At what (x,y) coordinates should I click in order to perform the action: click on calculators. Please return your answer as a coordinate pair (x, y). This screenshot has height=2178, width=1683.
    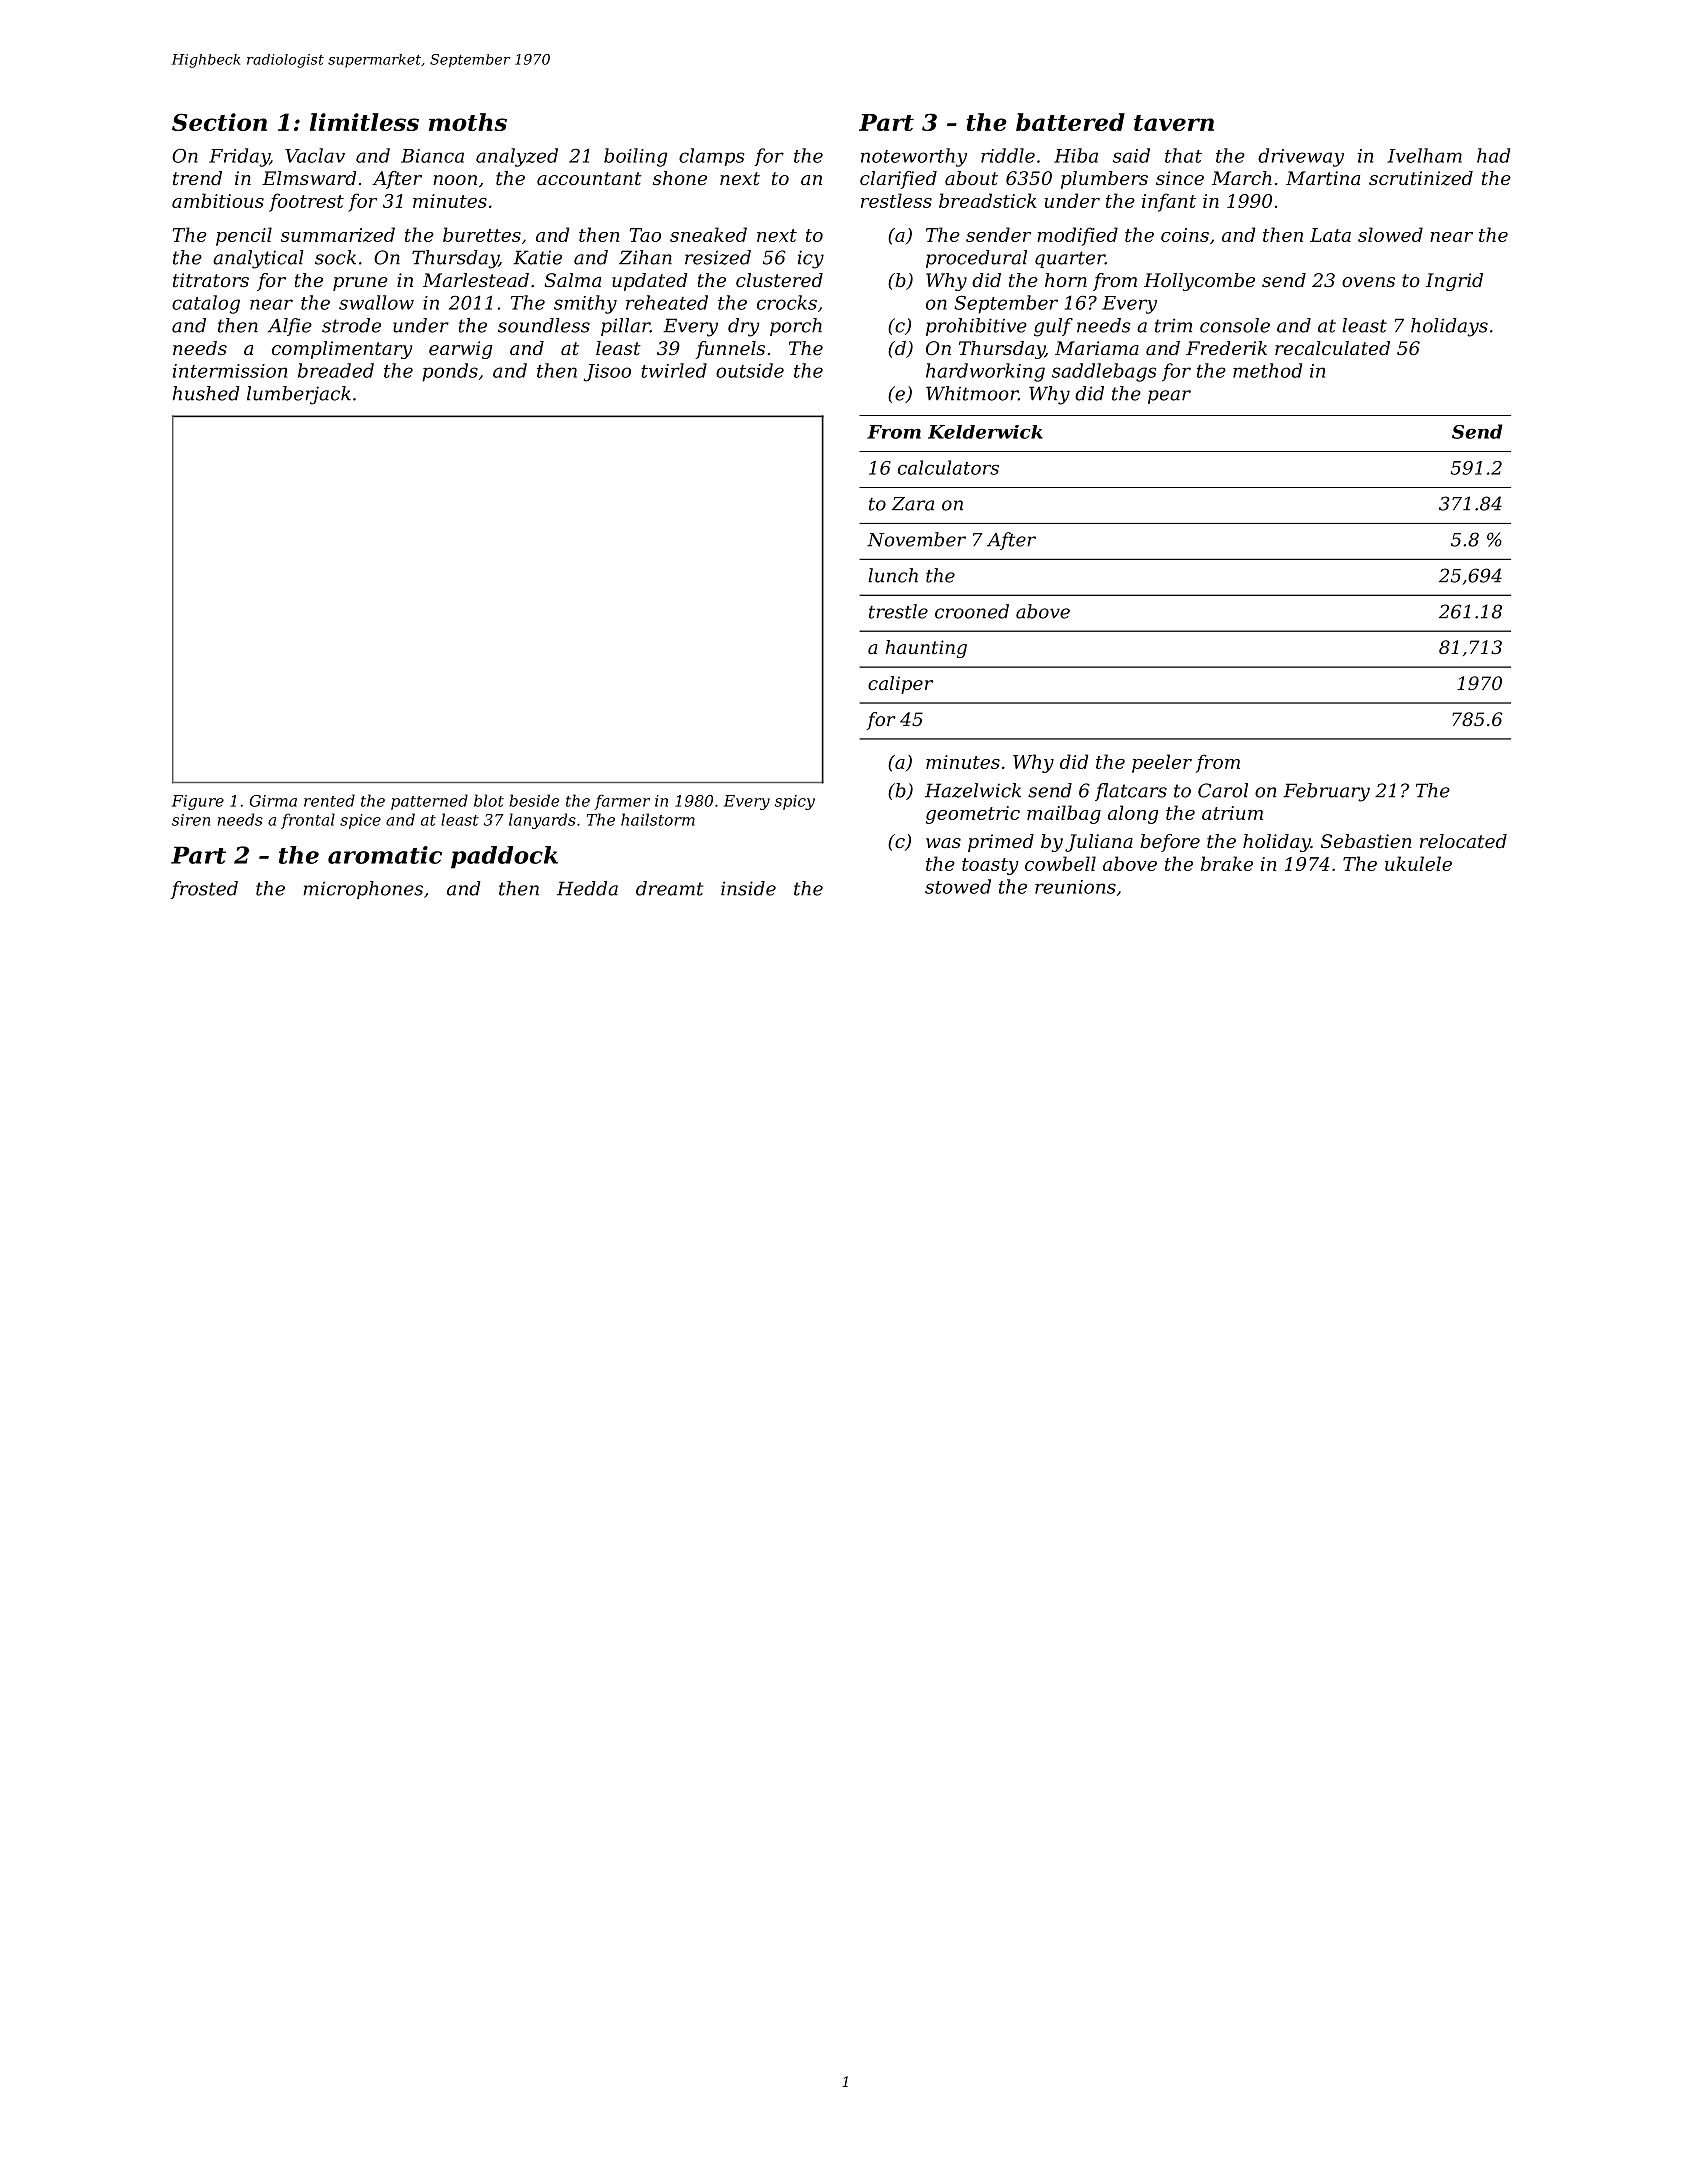
    Looking at the image, I should click on (948, 467).
